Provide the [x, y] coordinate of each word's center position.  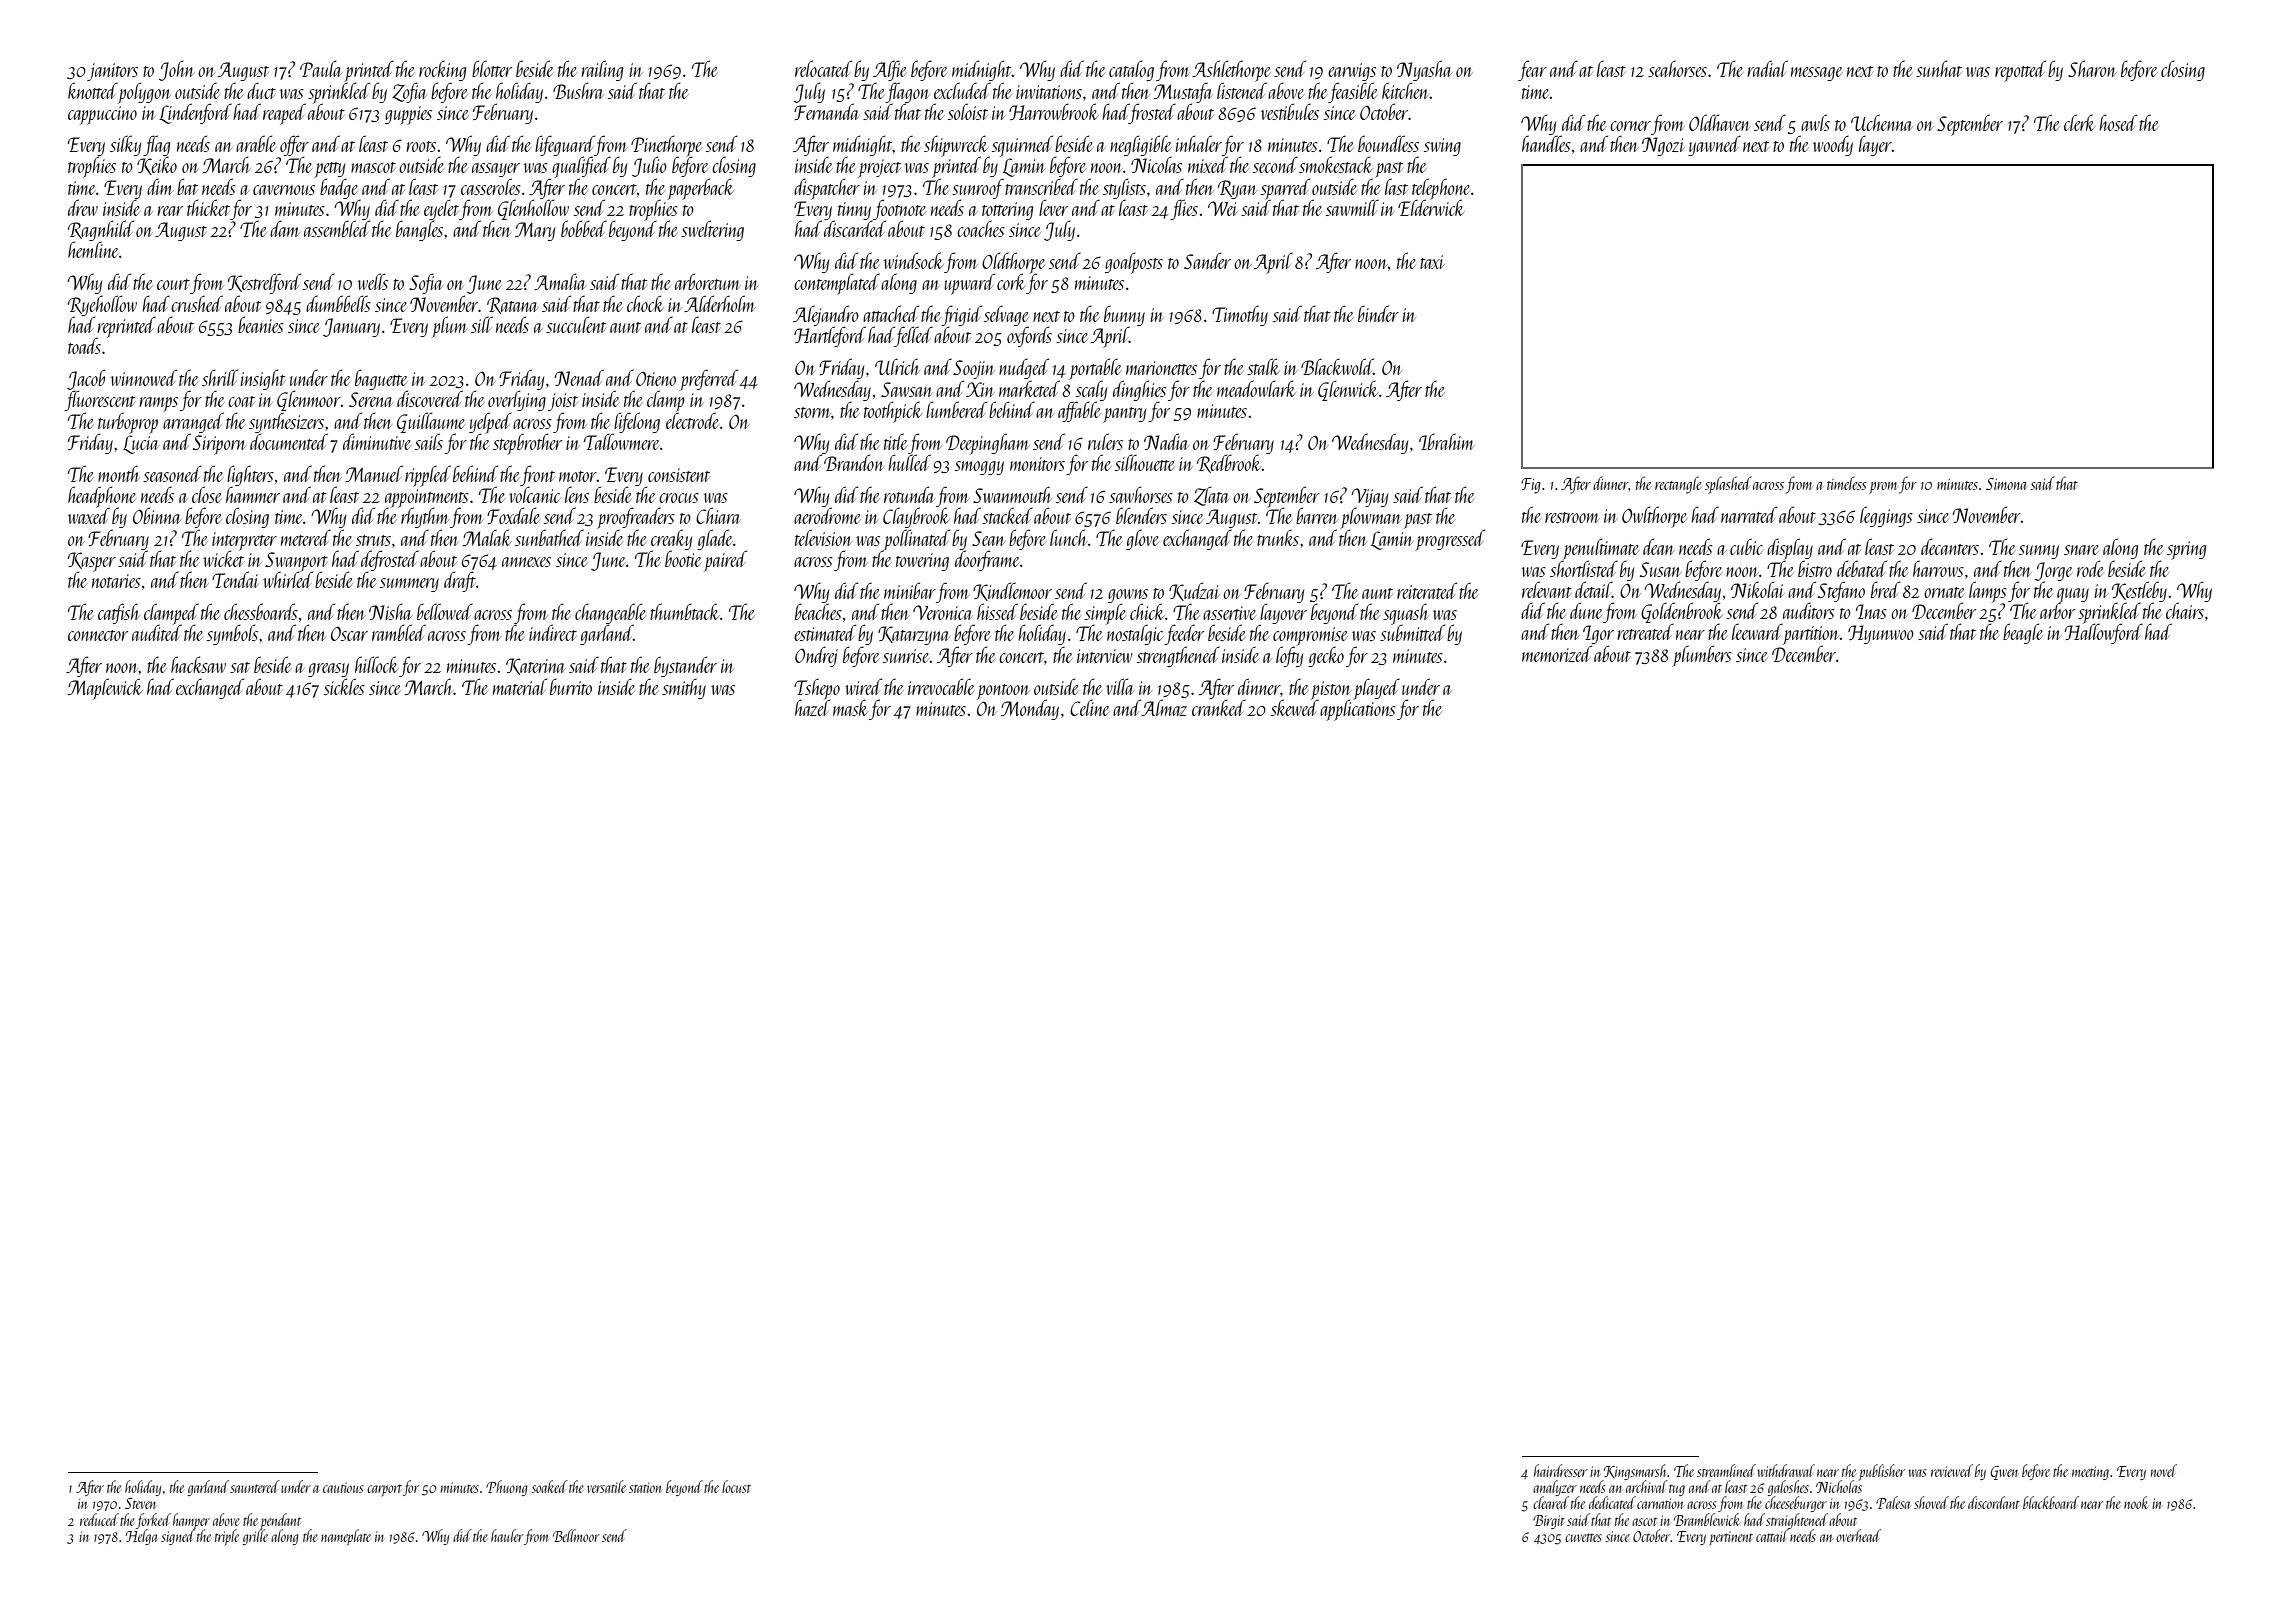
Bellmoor [576, 1535]
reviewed [1952, 1470]
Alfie [890, 70]
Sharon [2092, 68]
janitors [112, 72]
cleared [1550, 1503]
